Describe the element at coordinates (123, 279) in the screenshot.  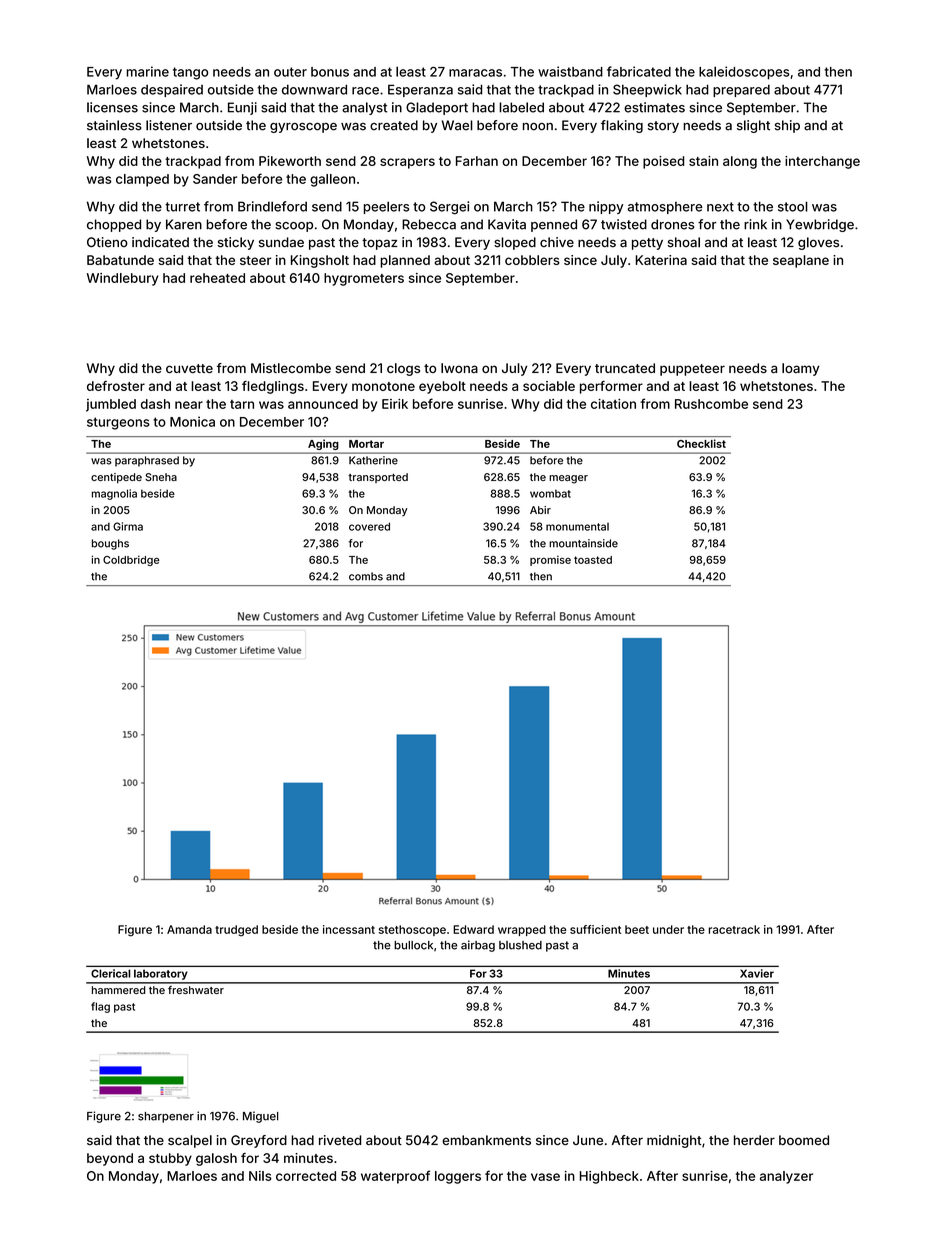
I see `Windlebury` at that location.
